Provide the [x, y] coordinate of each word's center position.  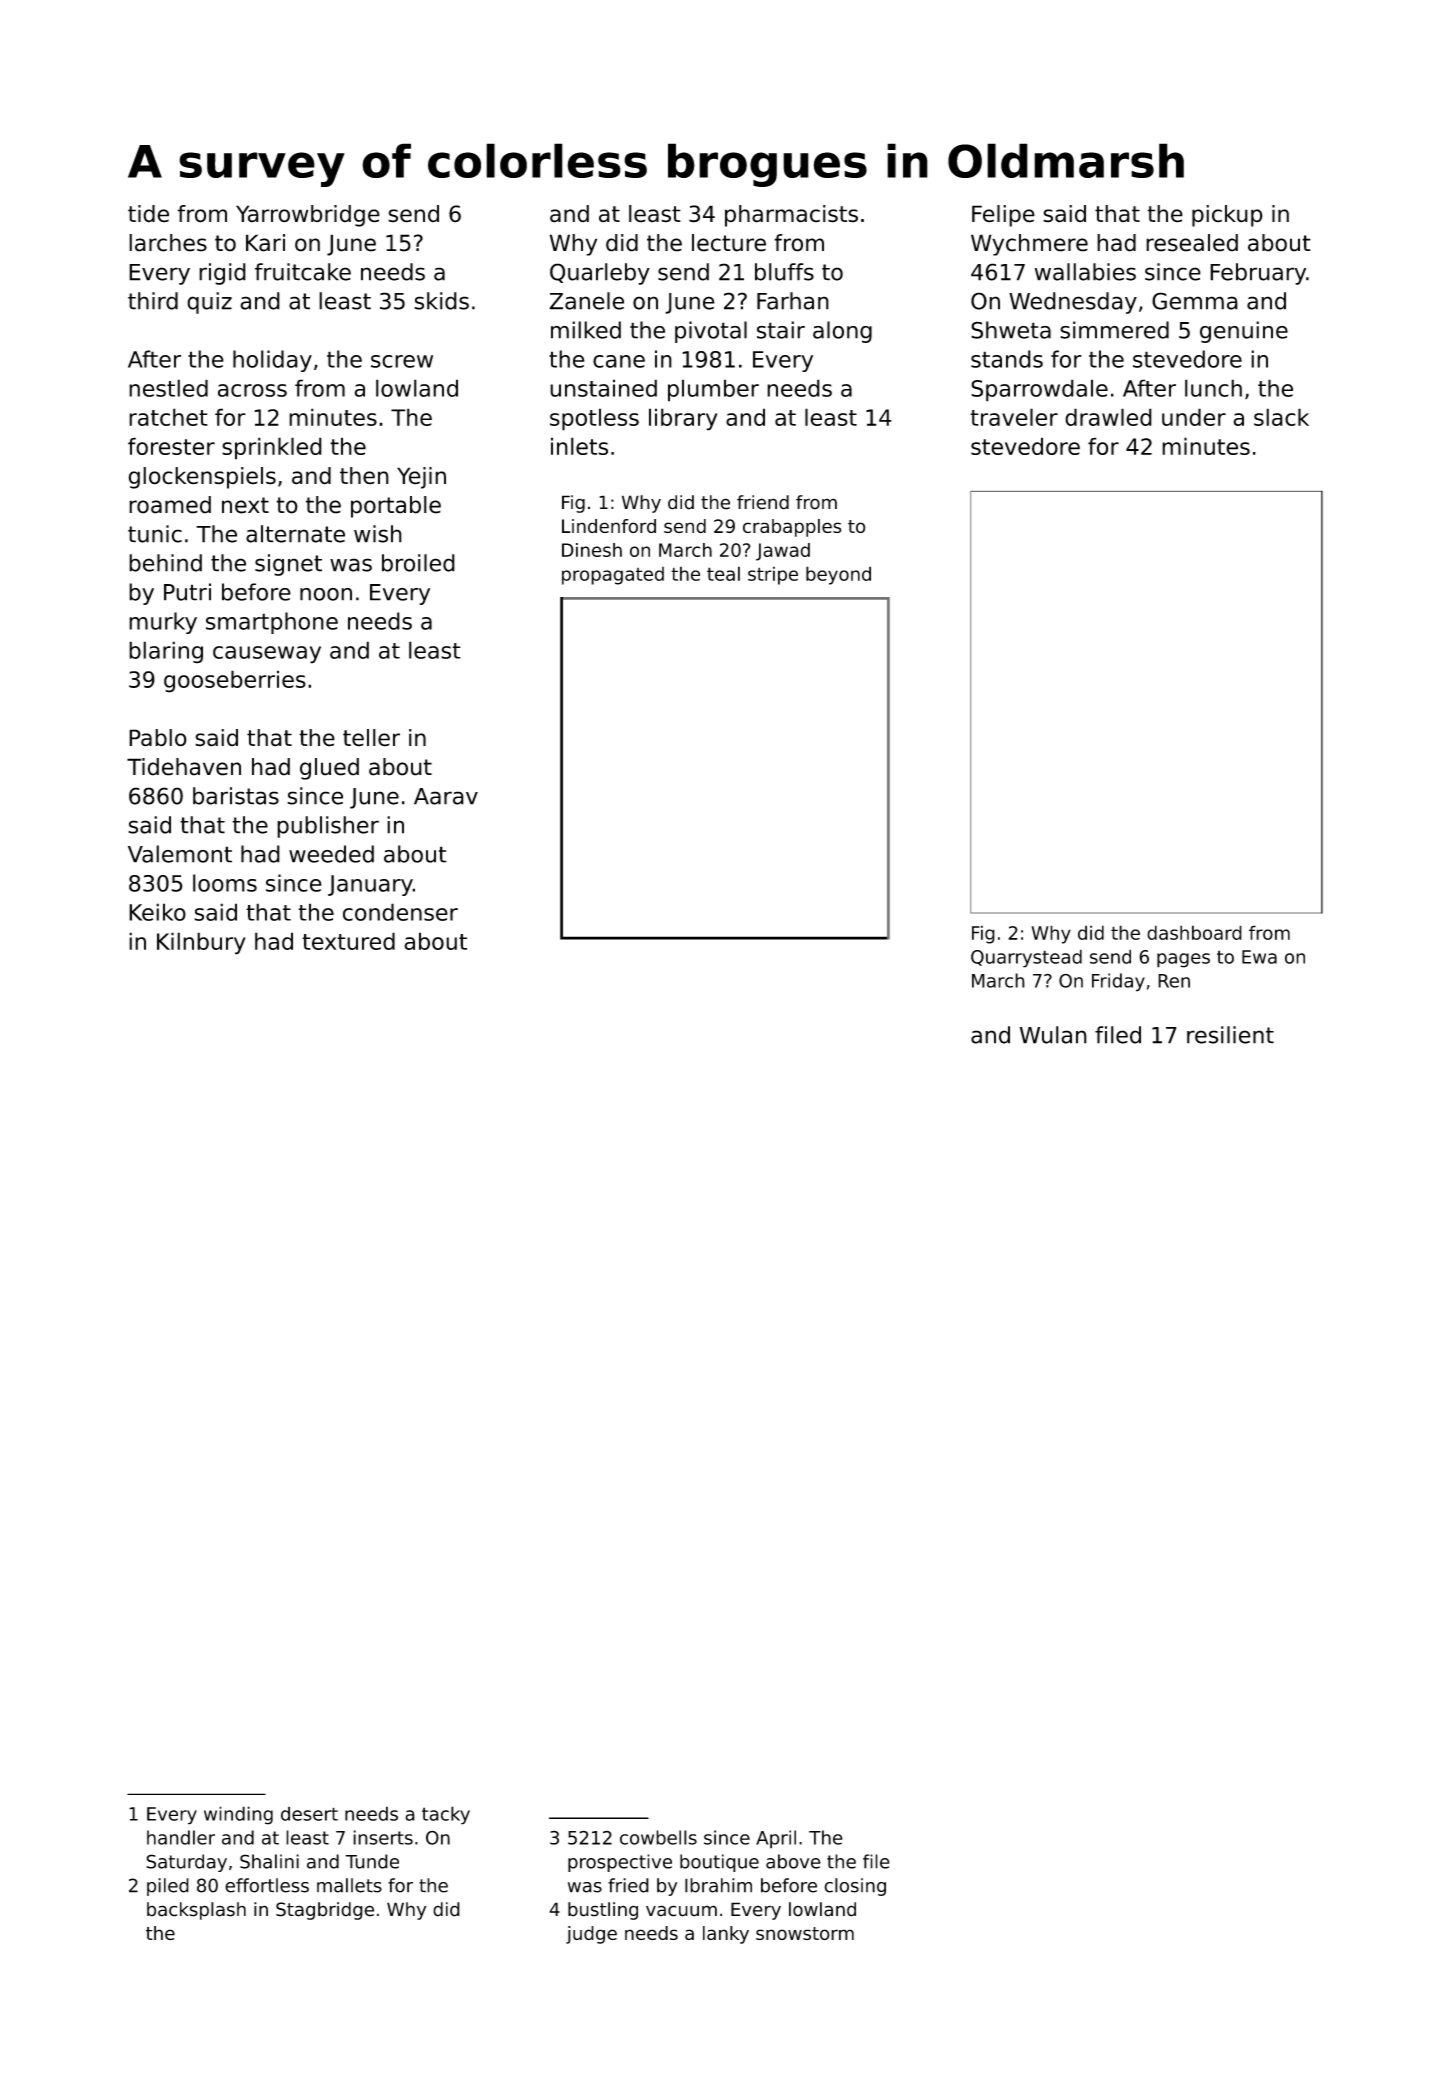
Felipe [1003, 216]
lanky [726, 1935]
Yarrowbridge [308, 216]
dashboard [1194, 932]
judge [591, 1935]
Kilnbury [201, 943]
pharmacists [791, 216]
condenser [400, 912]
